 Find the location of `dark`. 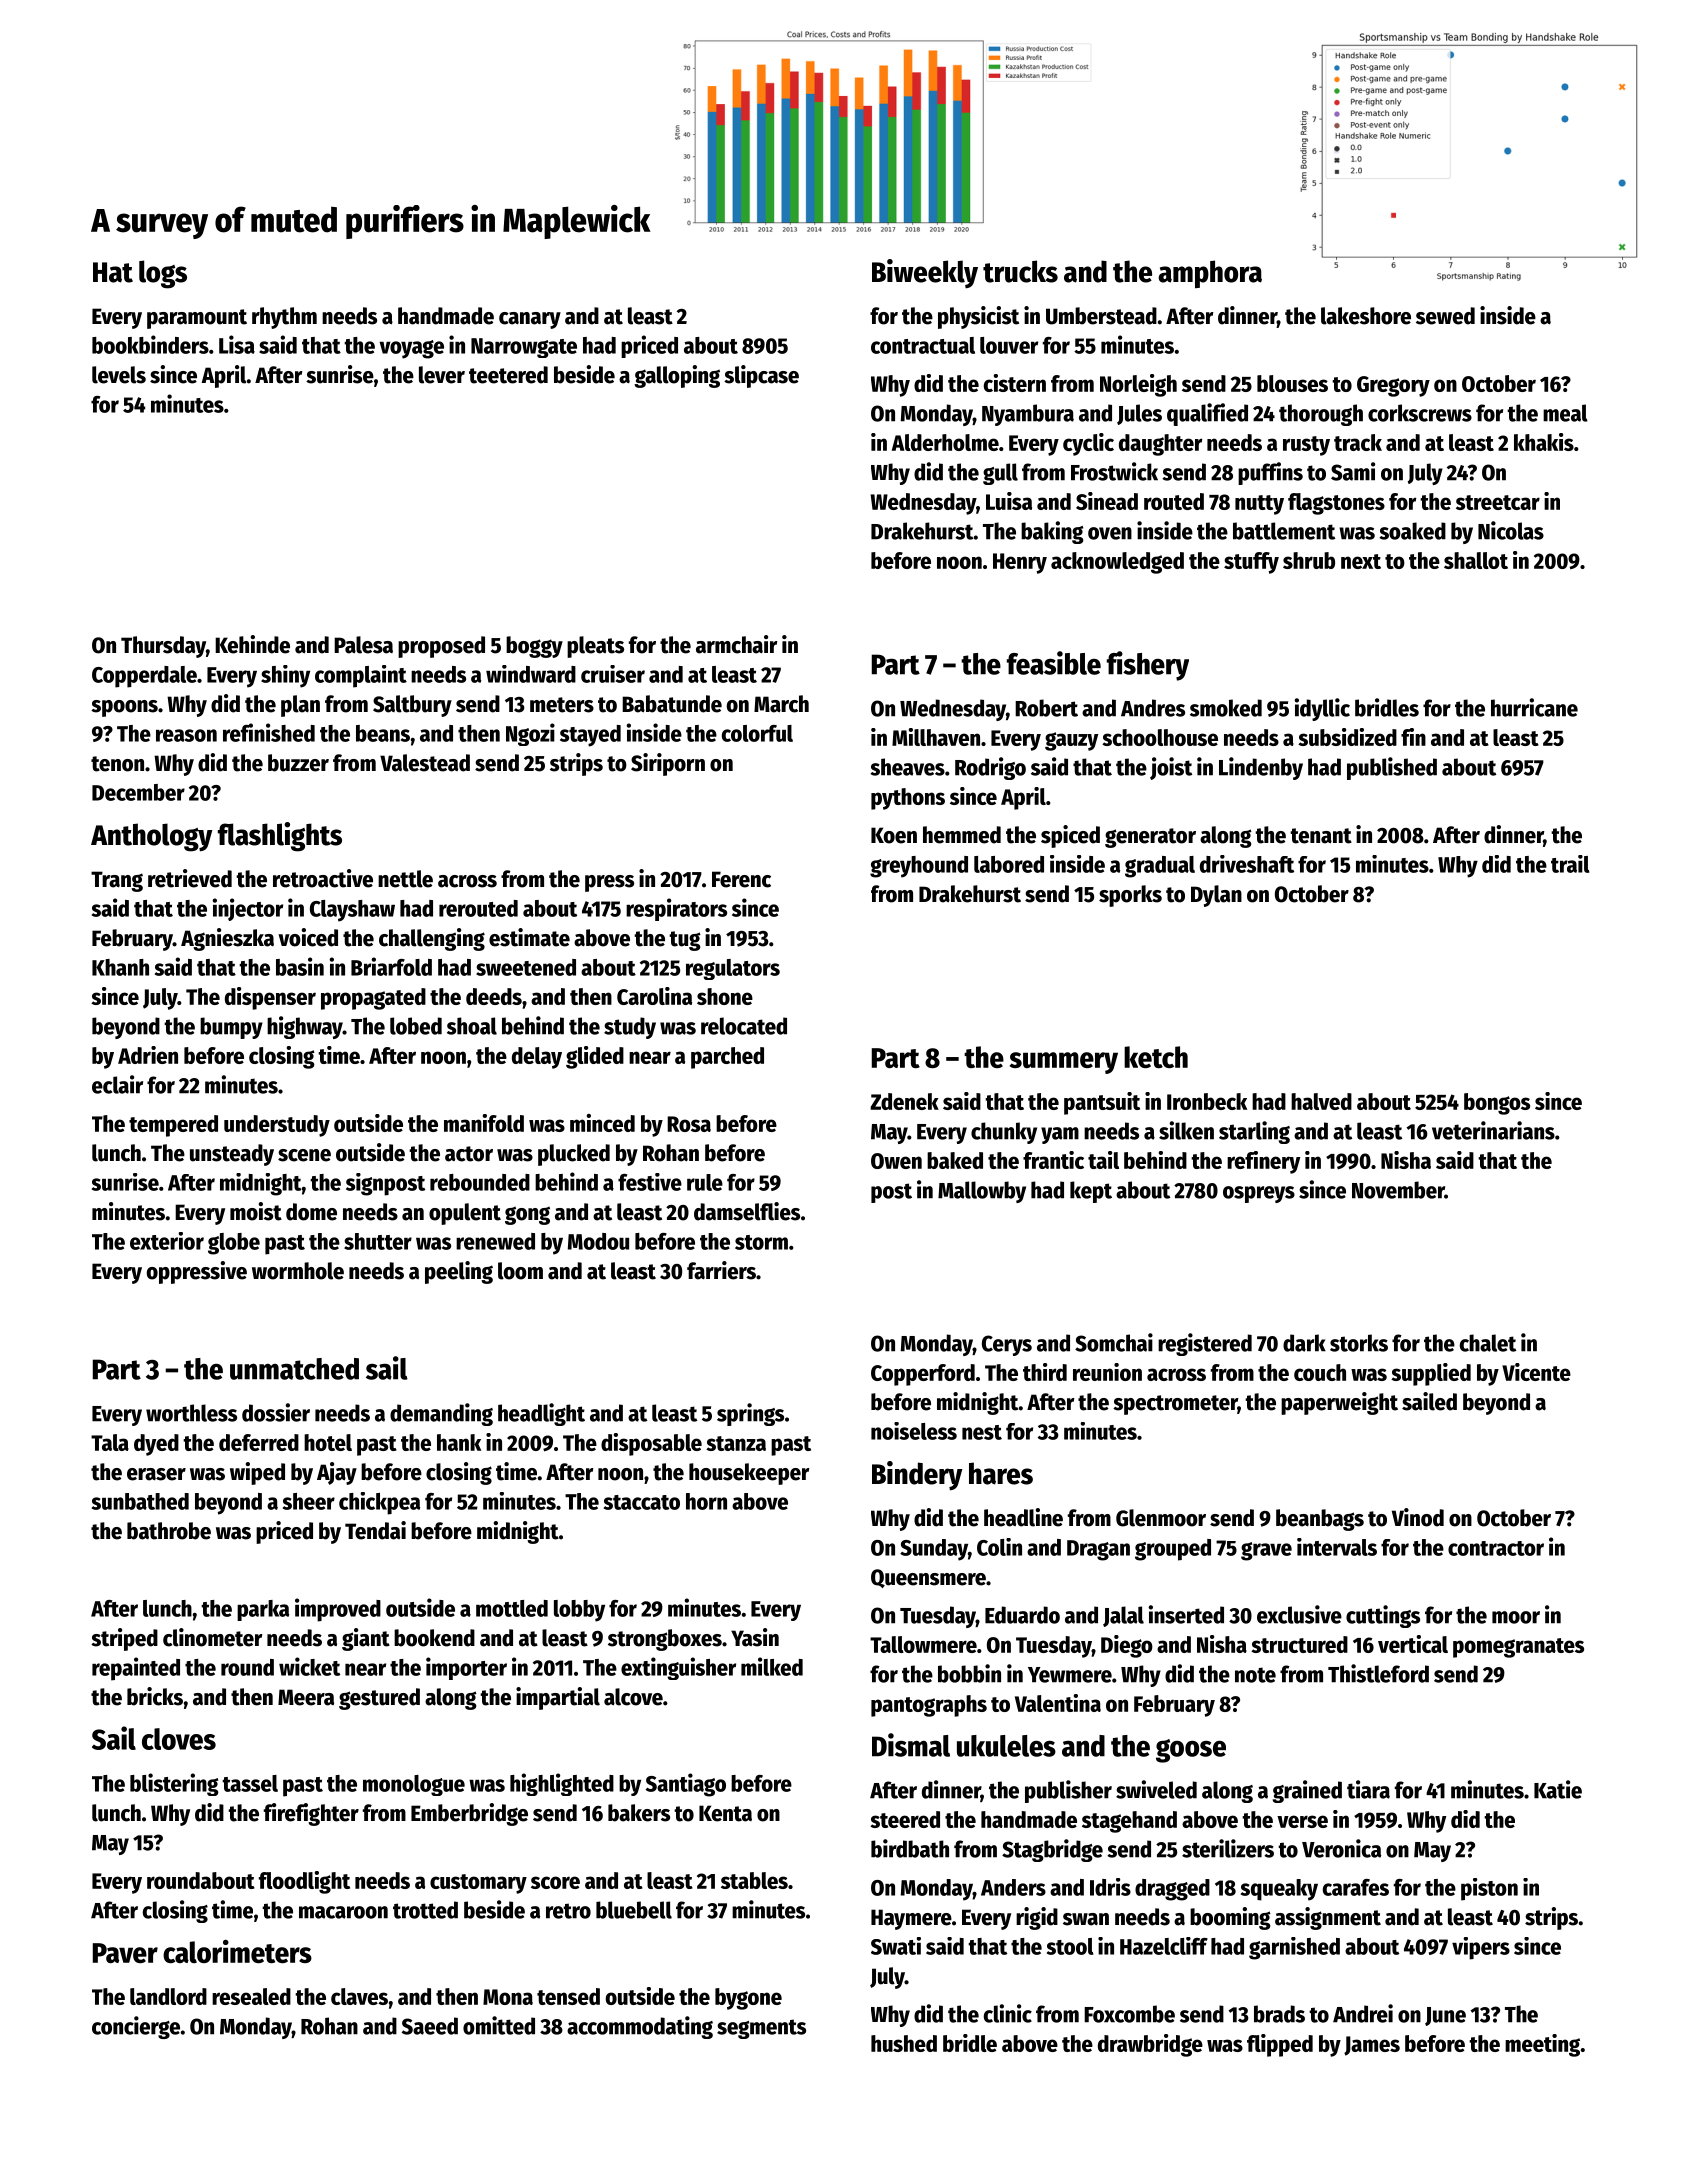

dark is located at coordinates (1304, 1343).
